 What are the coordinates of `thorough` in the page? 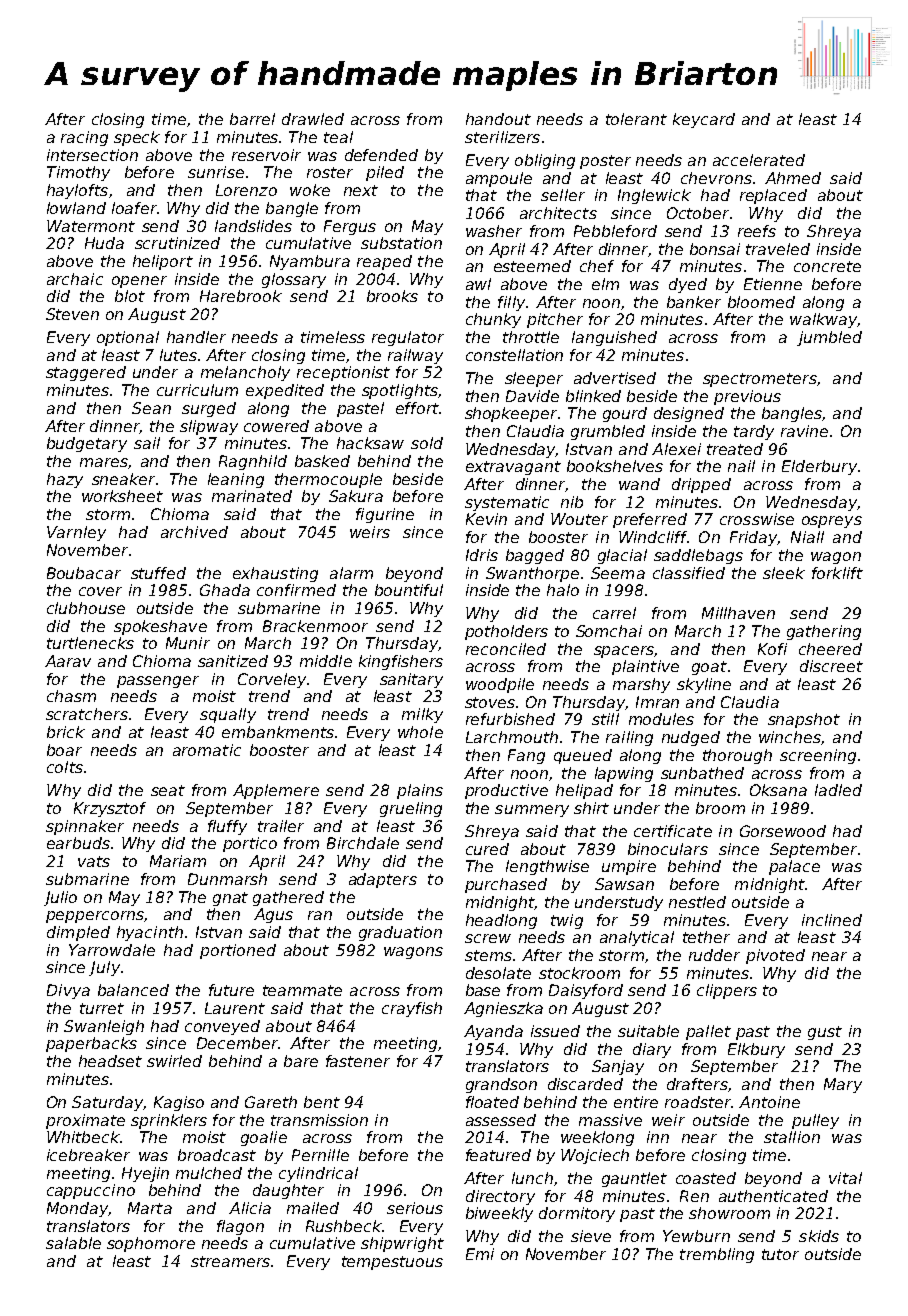 It's located at (737, 756).
